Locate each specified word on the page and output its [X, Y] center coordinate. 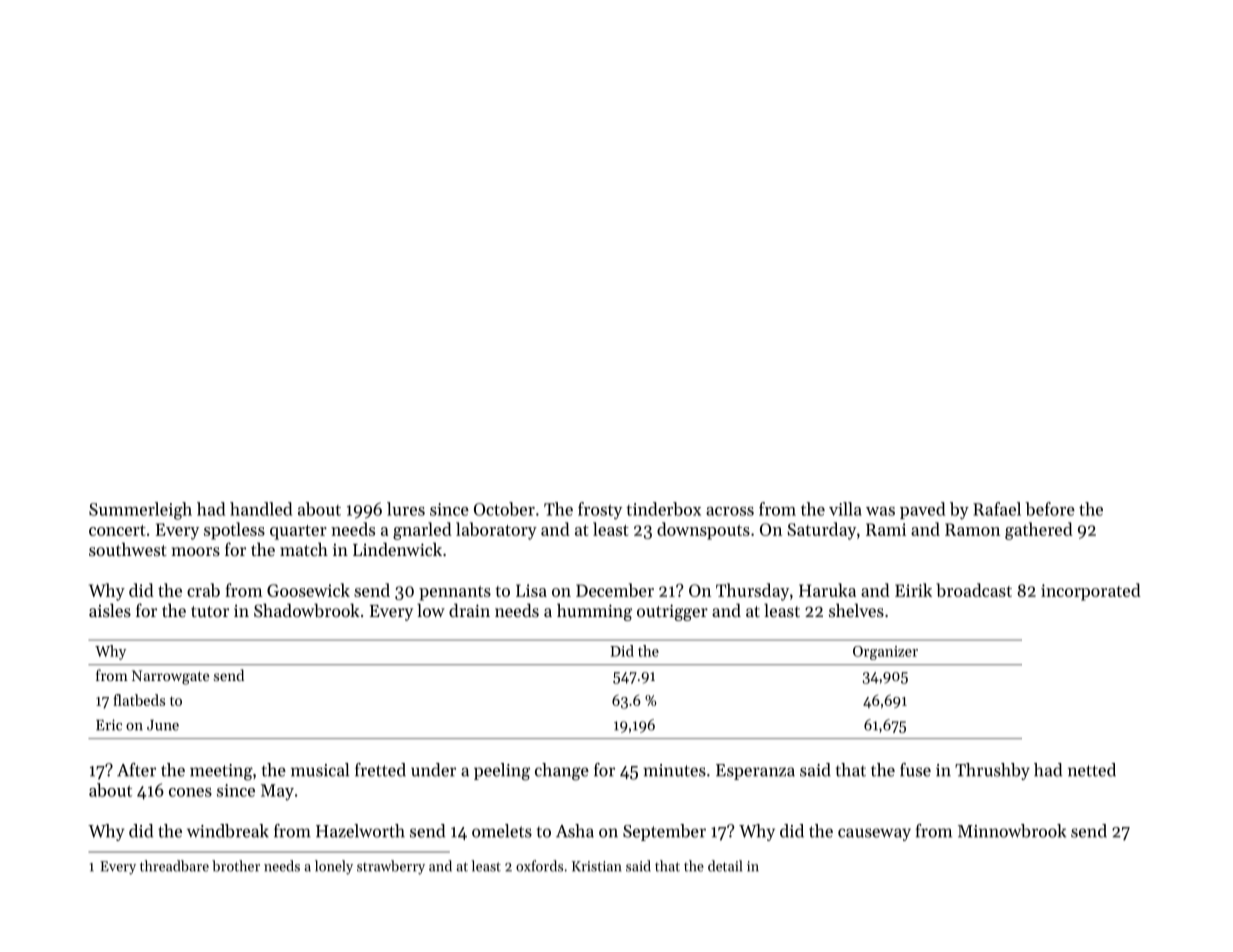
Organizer [885, 653]
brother [236, 866]
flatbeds [139, 700]
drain [469, 610]
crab [203, 590]
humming [594, 612]
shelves [856, 610]
